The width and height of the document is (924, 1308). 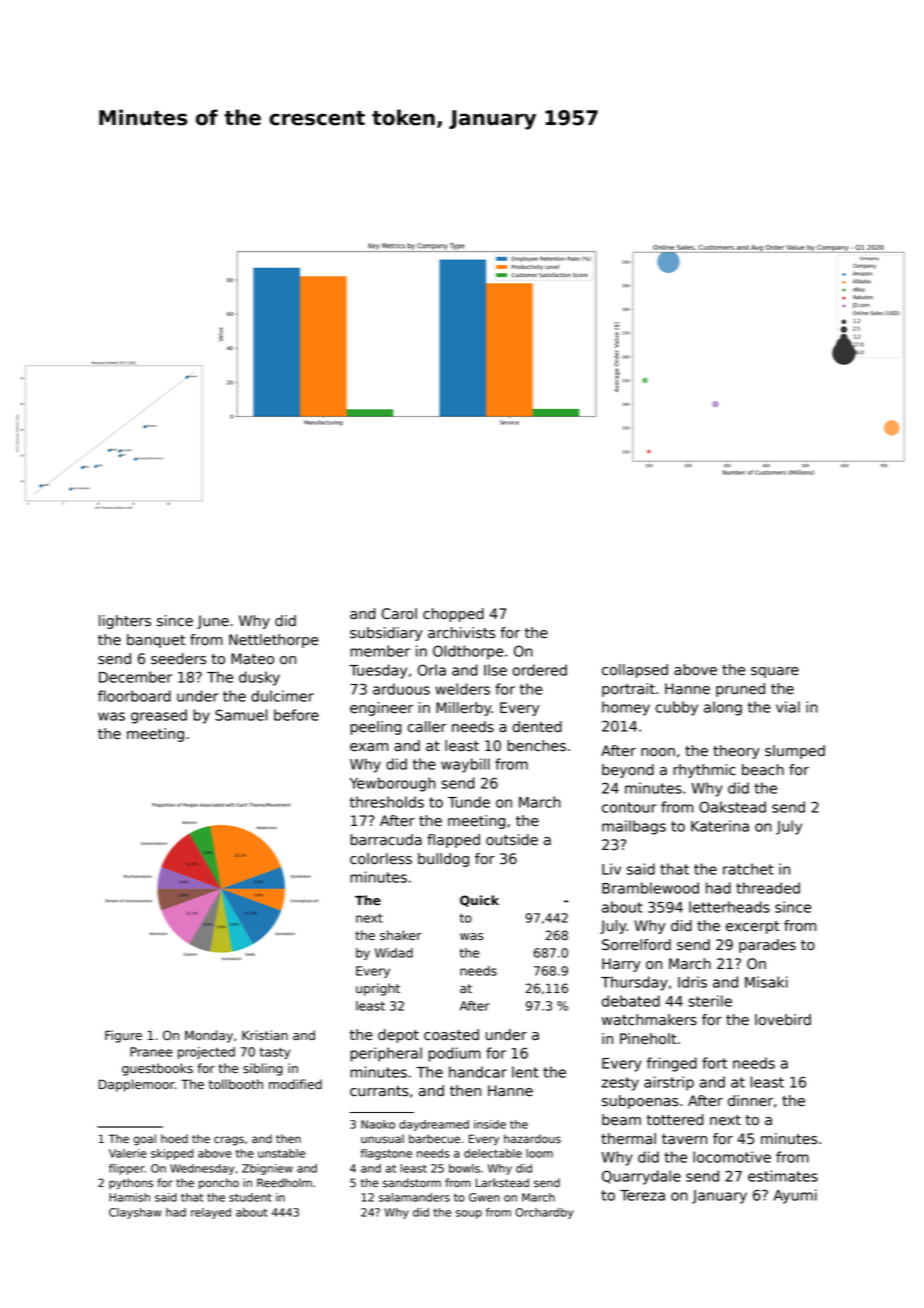 What do you see at coordinates (484, 1197) in the document?
I see `Gwen` at bounding box center [484, 1197].
